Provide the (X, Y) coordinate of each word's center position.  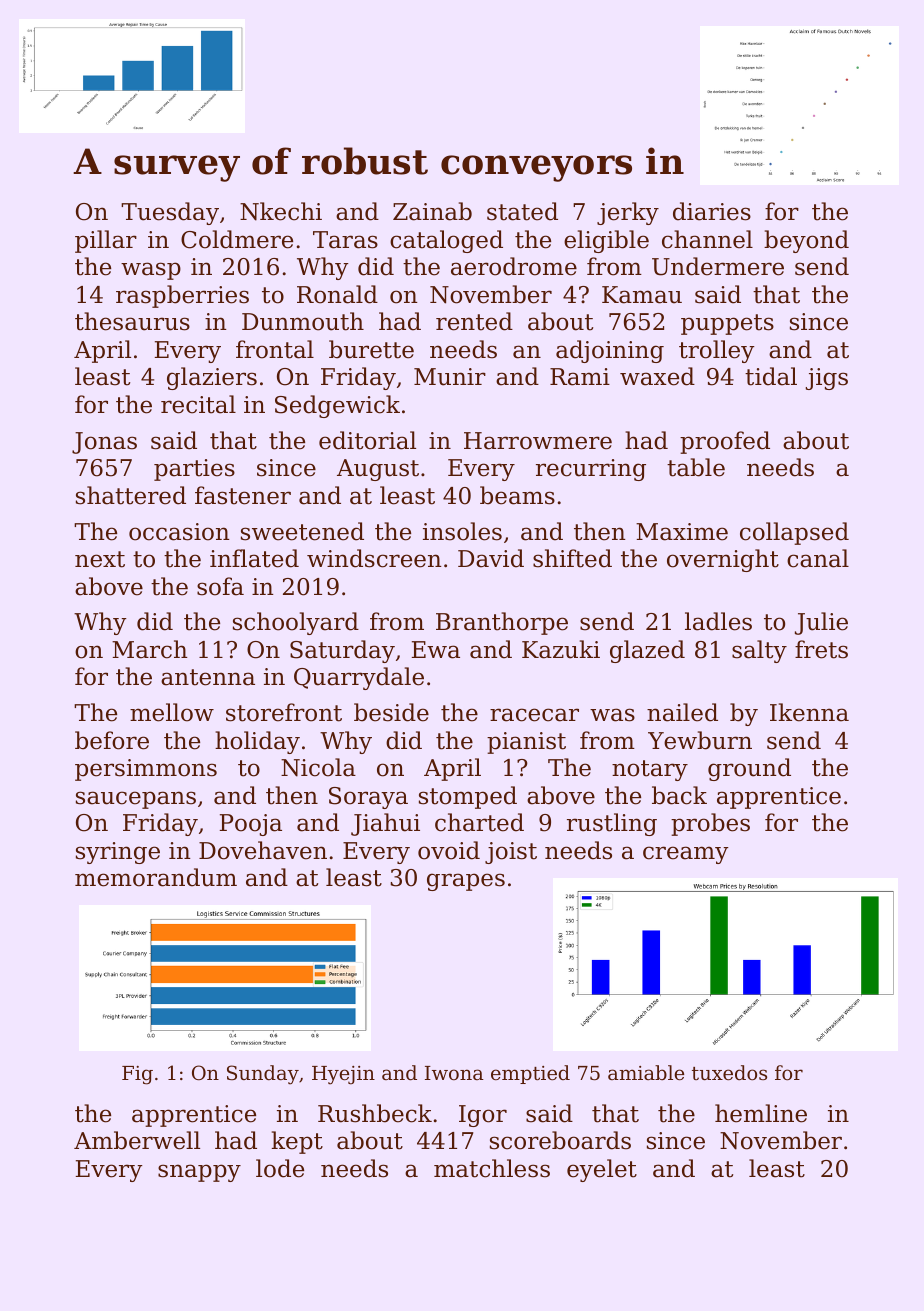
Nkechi (281, 211)
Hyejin (343, 1075)
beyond (806, 241)
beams (517, 495)
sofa (220, 586)
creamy (686, 855)
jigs (827, 379)
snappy (199, 1173)
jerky (628, 213)
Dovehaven (263, 850)
